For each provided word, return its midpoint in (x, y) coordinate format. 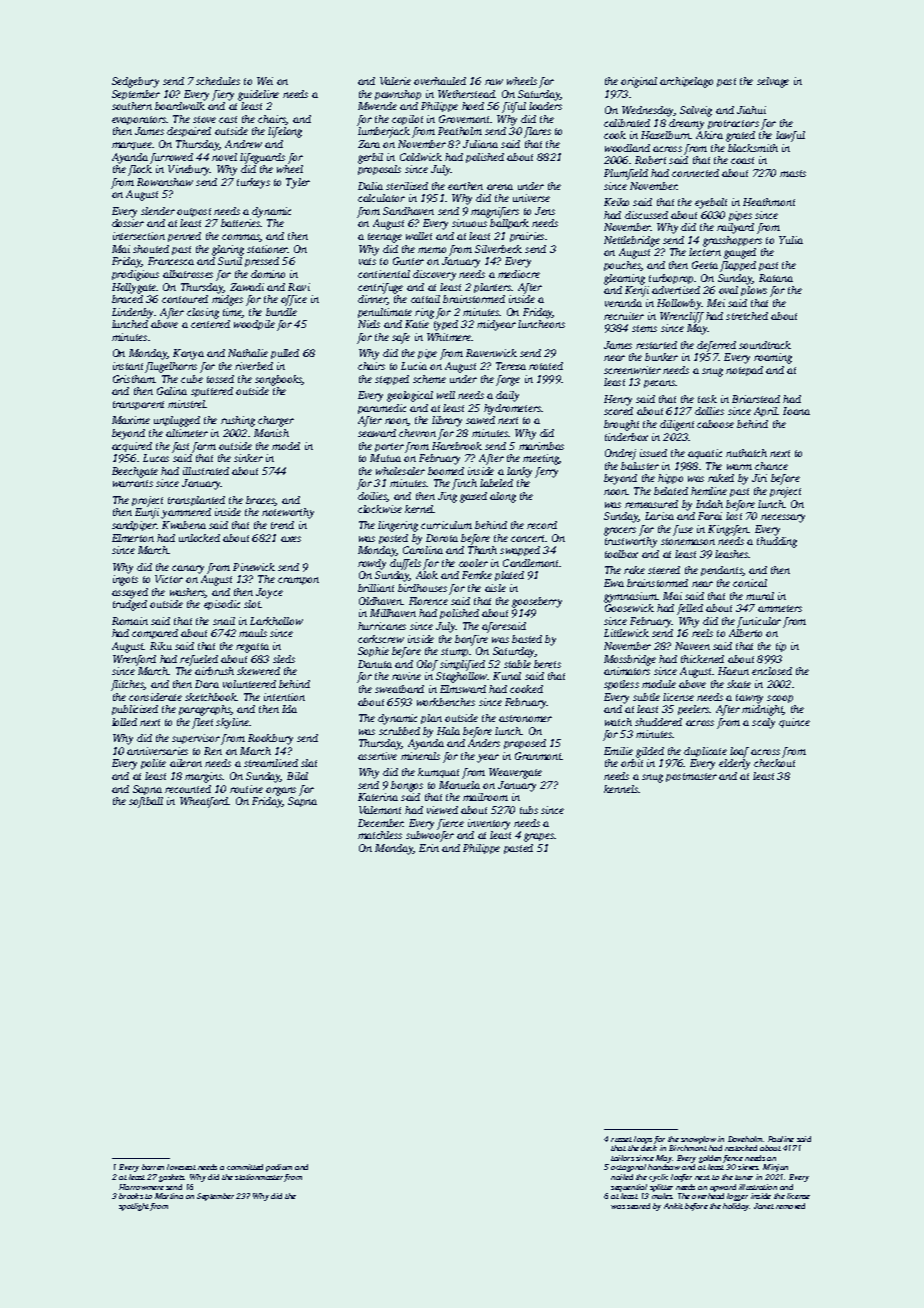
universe (531, 198)
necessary (783, 518)
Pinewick (254, 567)
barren (153, 1167)
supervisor (196, 739)
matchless (380, 835)
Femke (477, 575)
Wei (265, 81)
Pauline (781, 1139)
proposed (525, 744)
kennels (621, 789)
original (639, 82)
